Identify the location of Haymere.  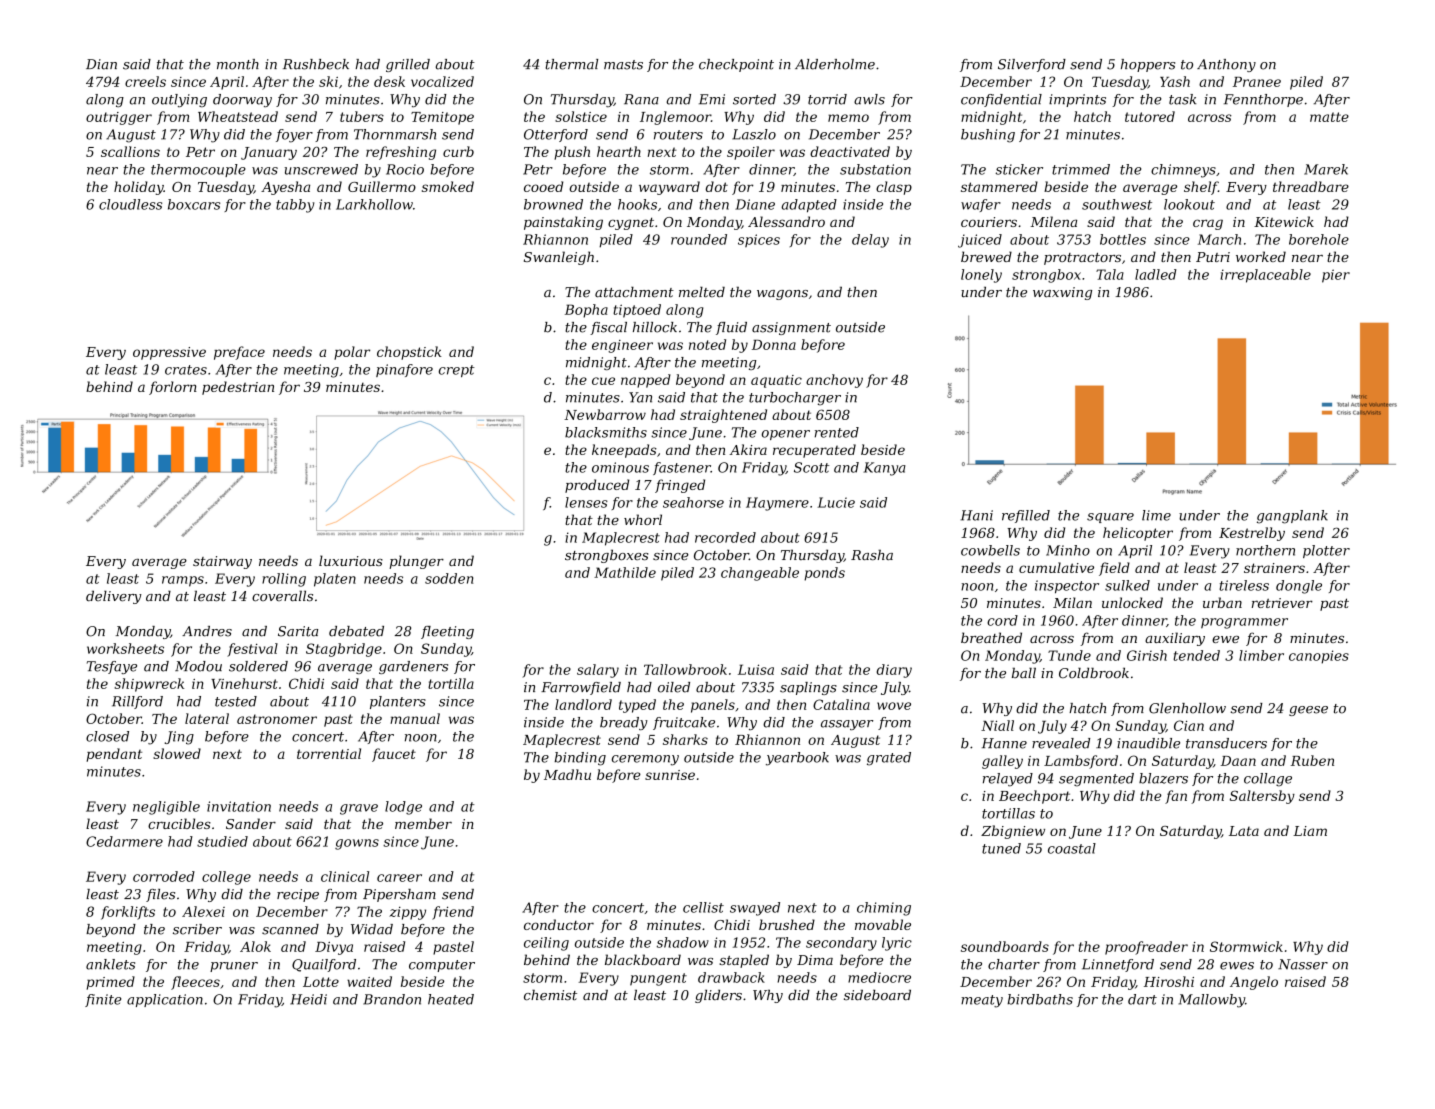
(777, 504).
